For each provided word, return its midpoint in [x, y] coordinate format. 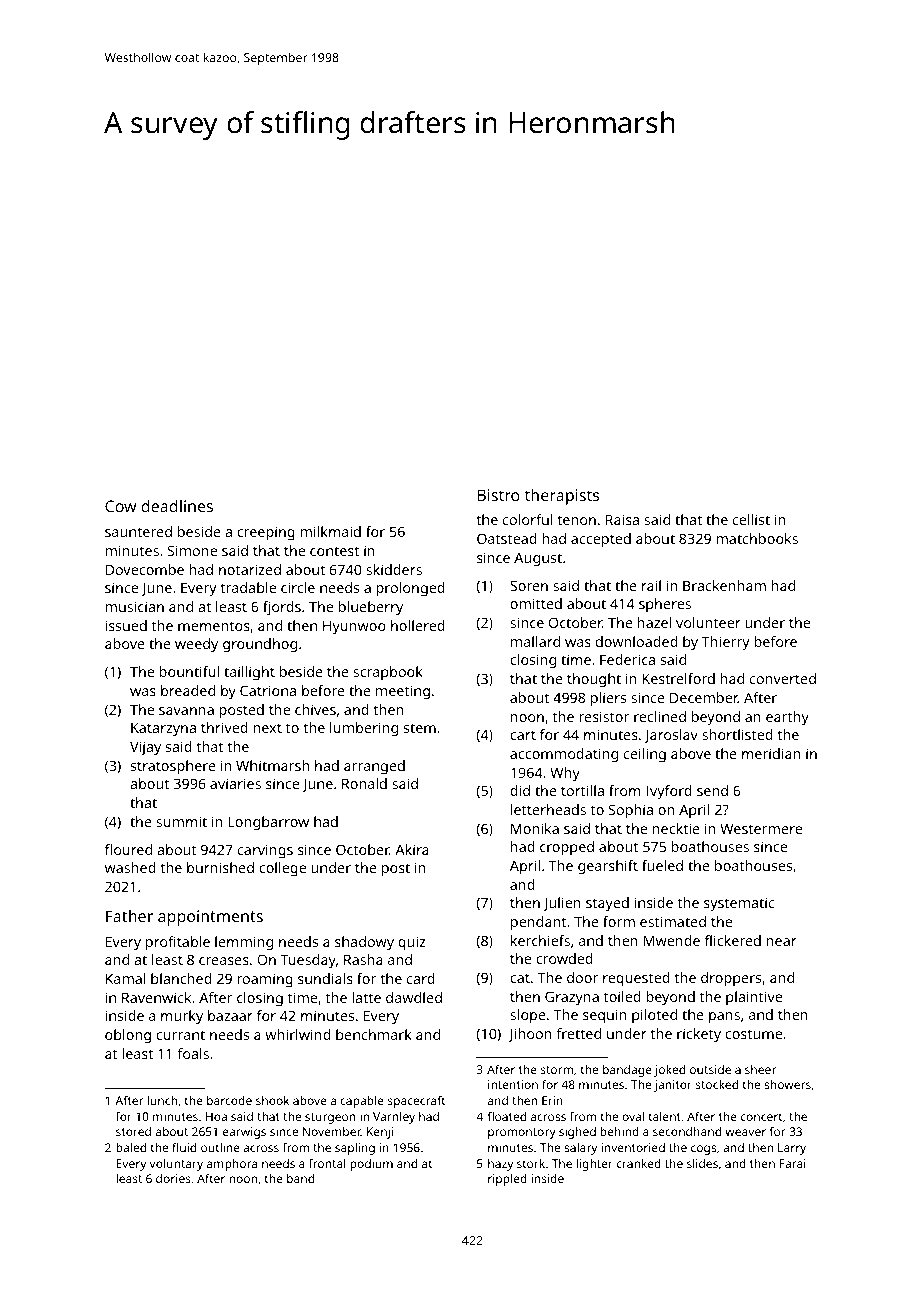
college [282, 869]
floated [507, 1116]
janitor [673, 1086]
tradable [248, 587]
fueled [662, 865]
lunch [162, 1100]
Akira [412, 849]
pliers [608, 699]
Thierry [726, 643]
